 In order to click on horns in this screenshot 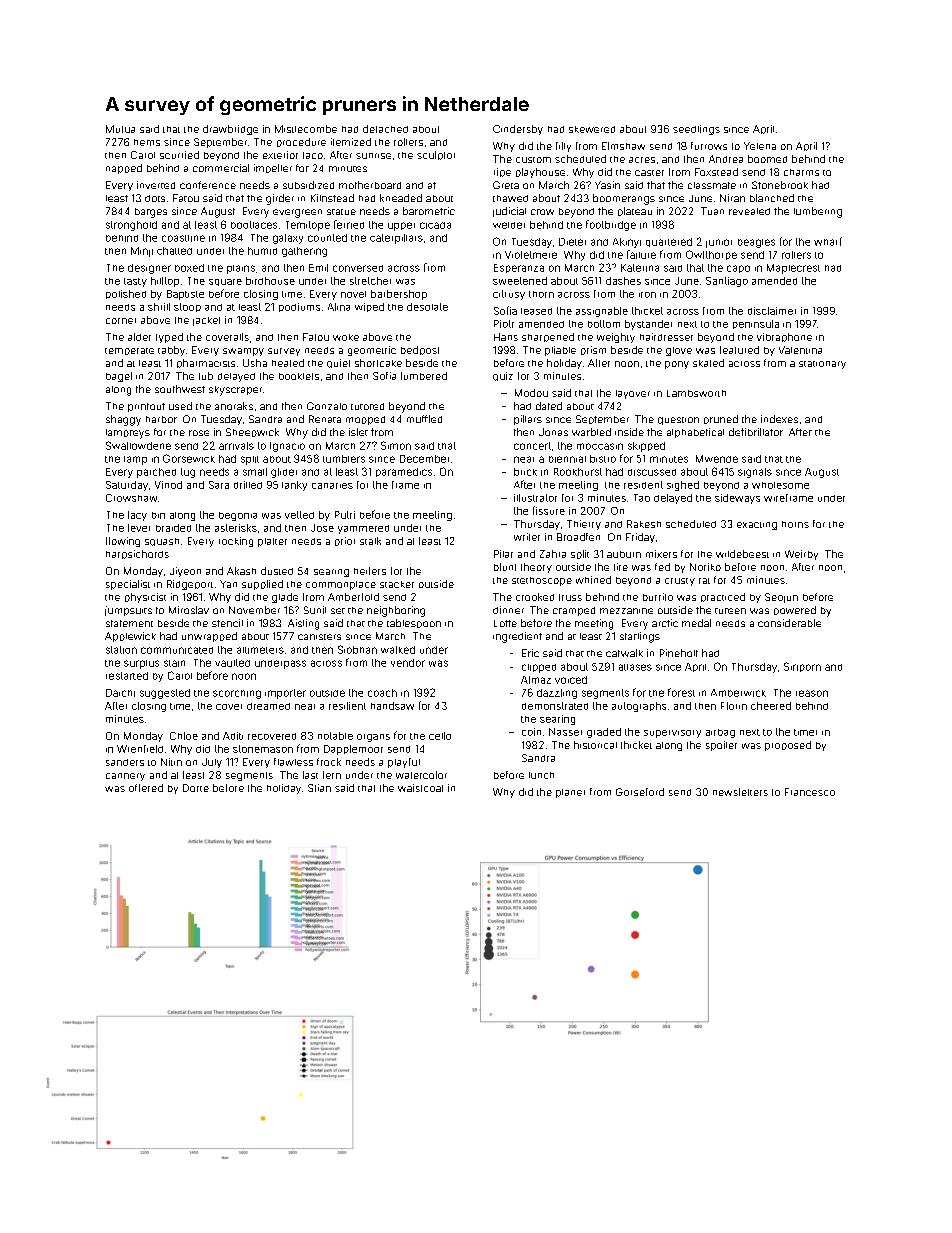, I will do `click(795, 524)`.
